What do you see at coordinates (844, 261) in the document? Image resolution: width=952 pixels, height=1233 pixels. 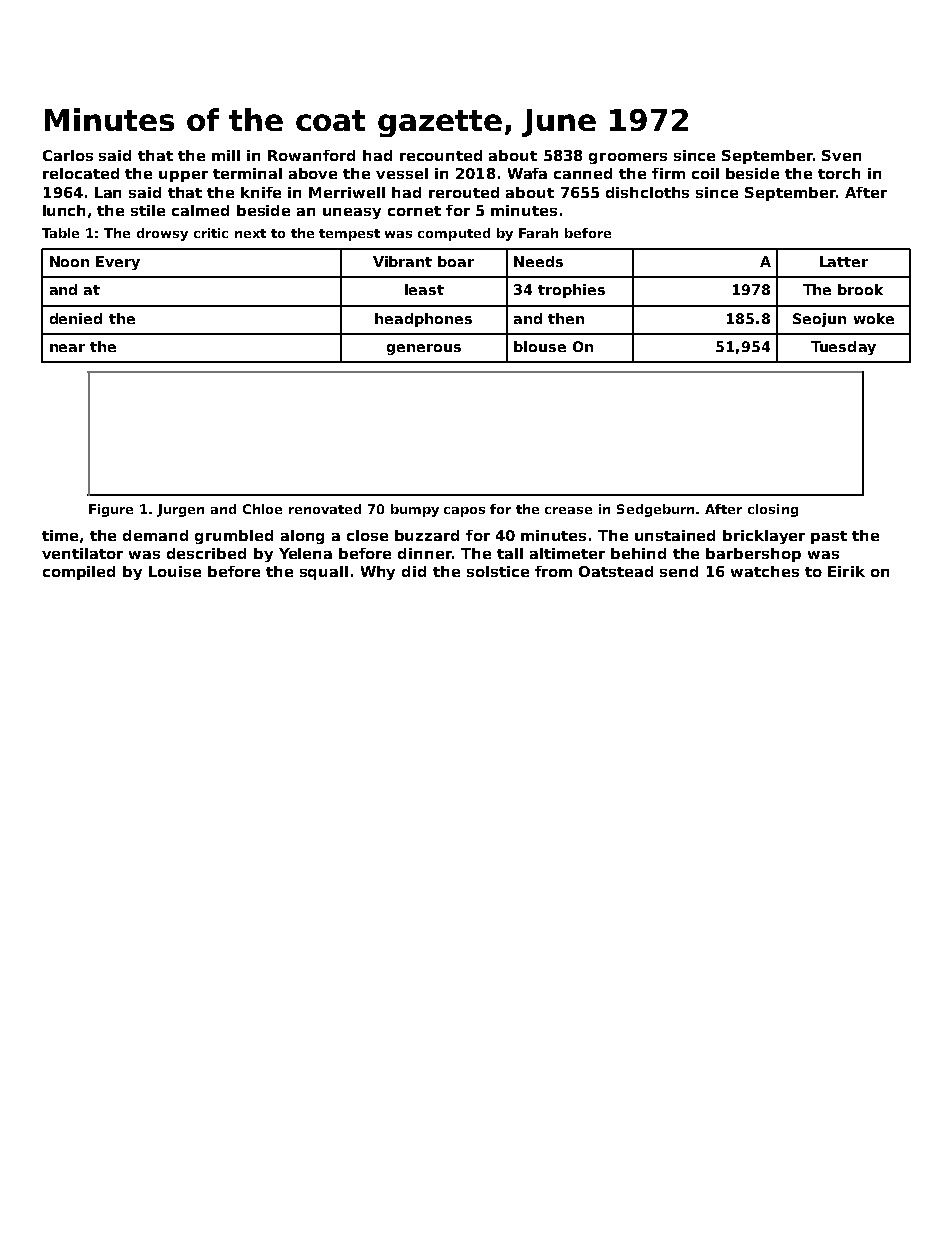 I see `Latter` at bounding box center [844, 261].
